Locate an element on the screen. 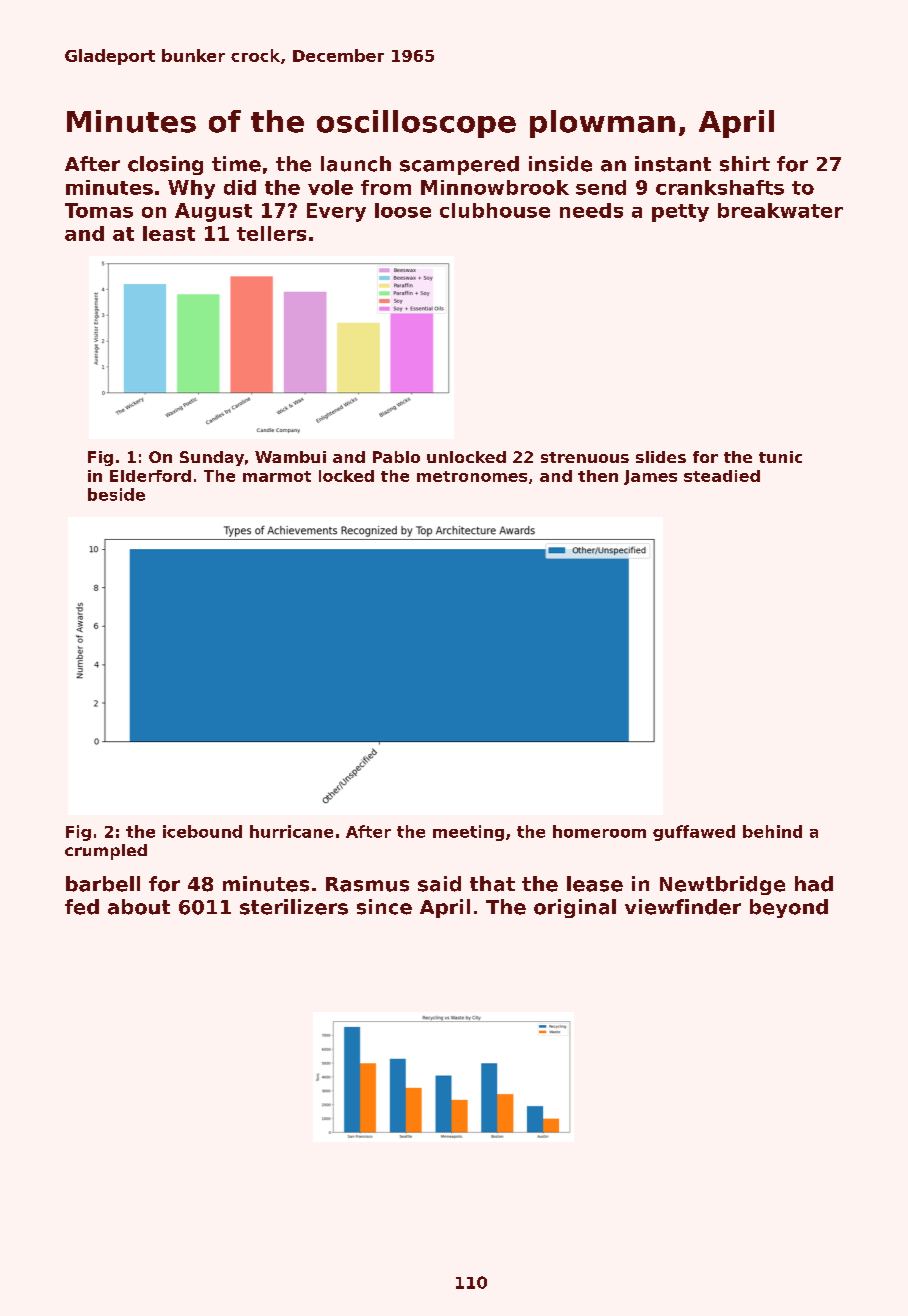 The image size is (908, 1316). slides is located at coordinates (661, 457).
